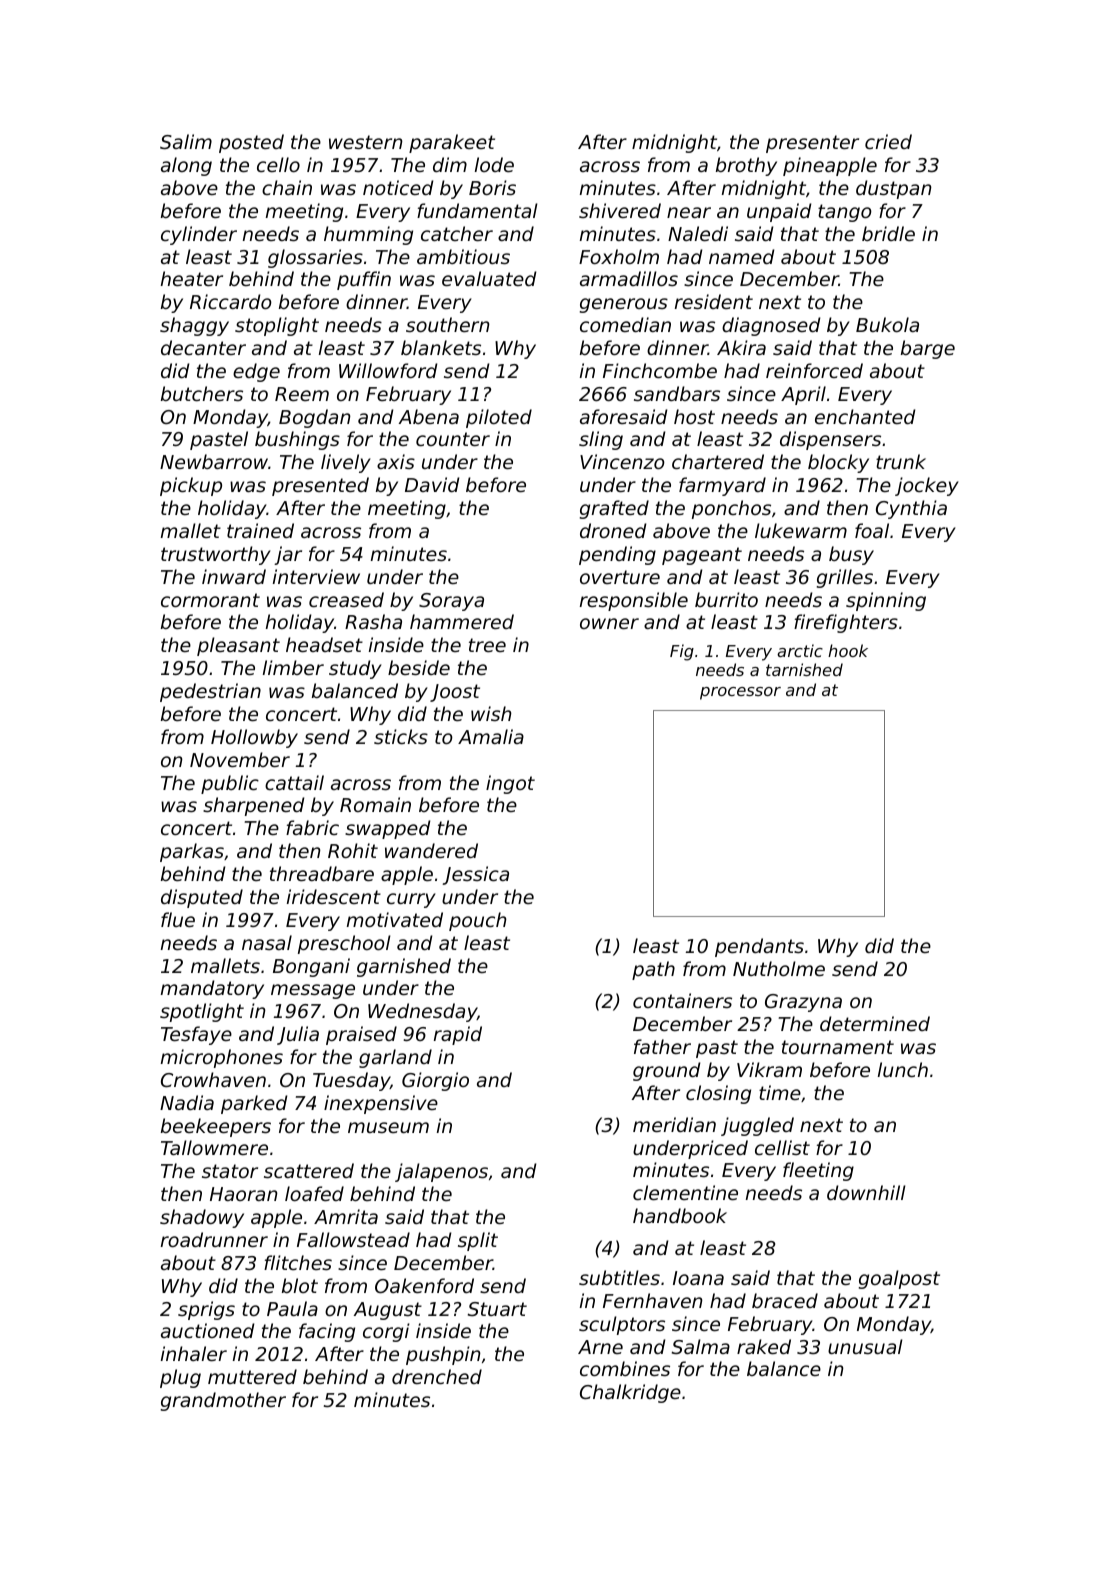 This page has width=1119, height=1589. I want to click on split, so click(478, 1241).
